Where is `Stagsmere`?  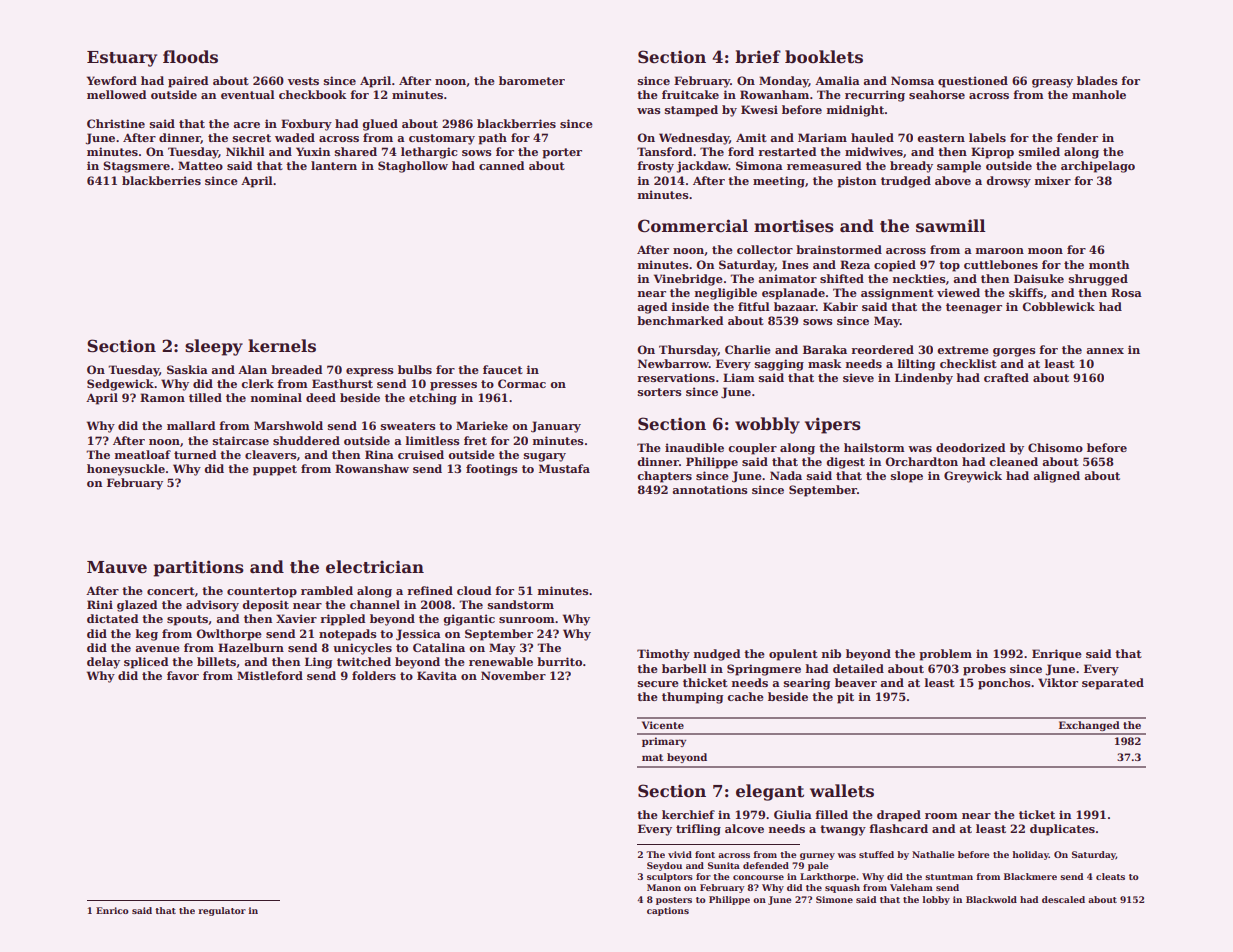 Stagsmere is located at coordinates (136, 167).
